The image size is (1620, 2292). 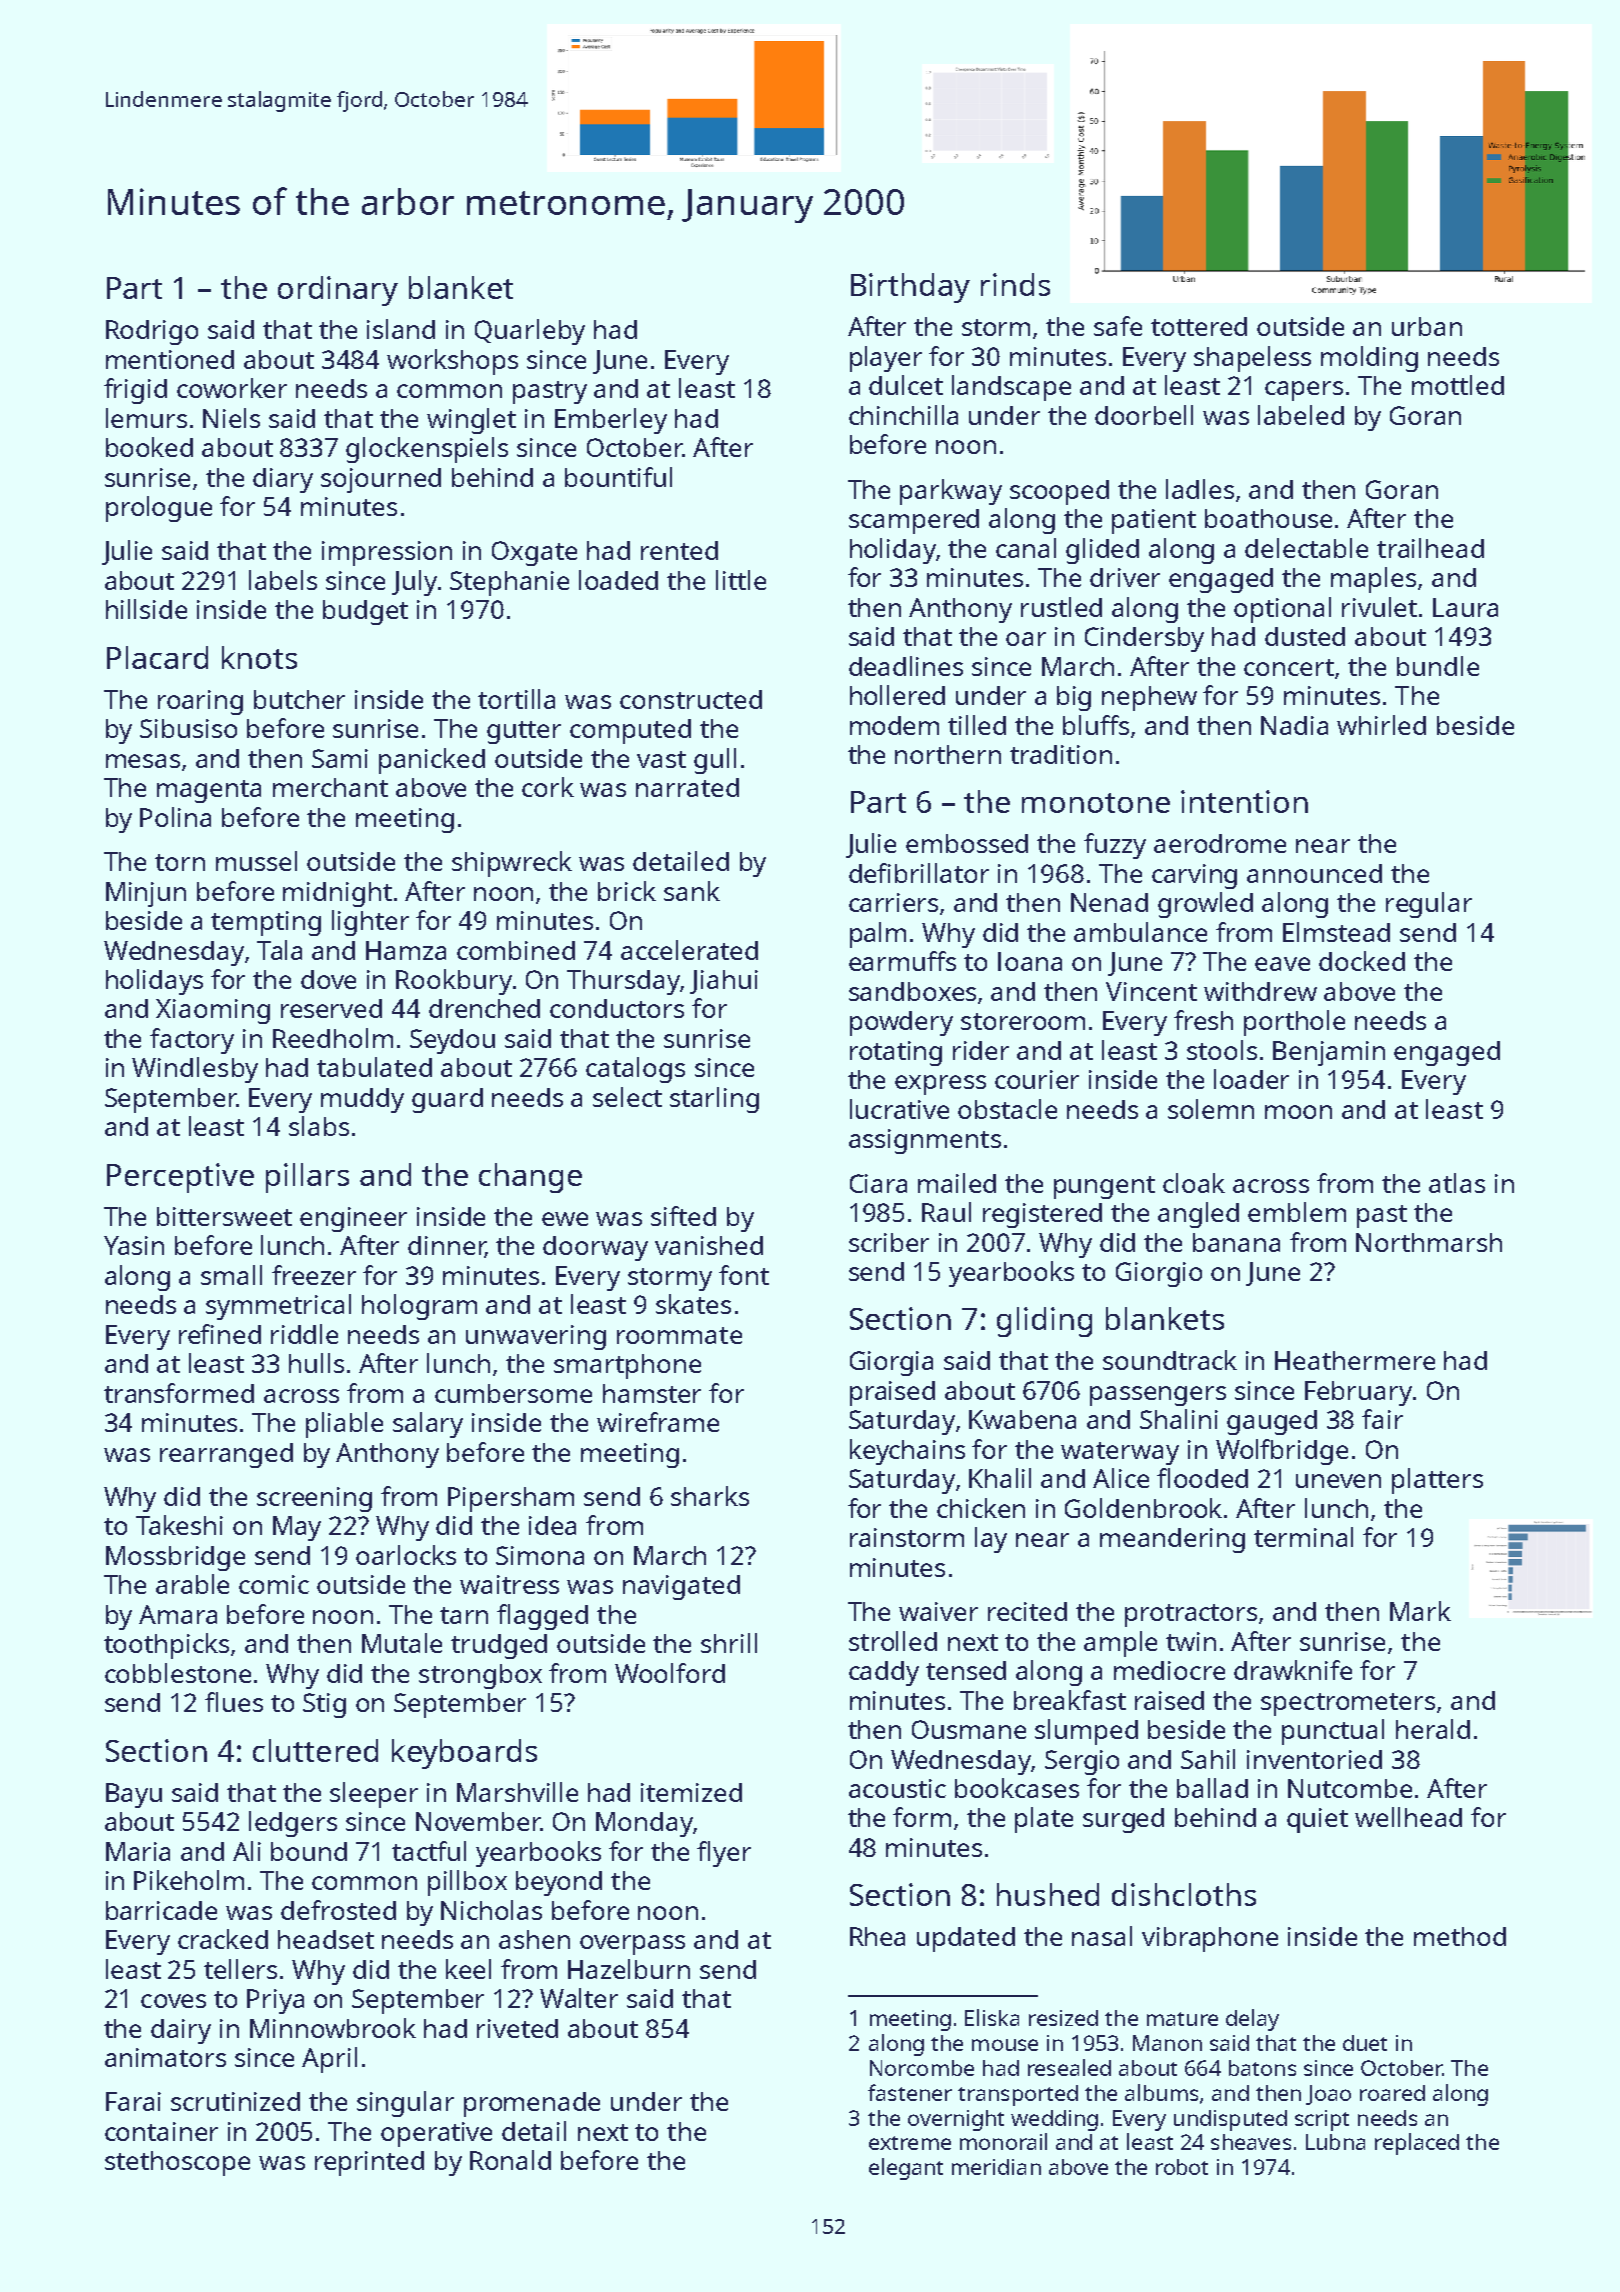 What do you see at coordinates (910, 288) in the screenshot?
I see `Birthday` at bounding box center [910, 288].
